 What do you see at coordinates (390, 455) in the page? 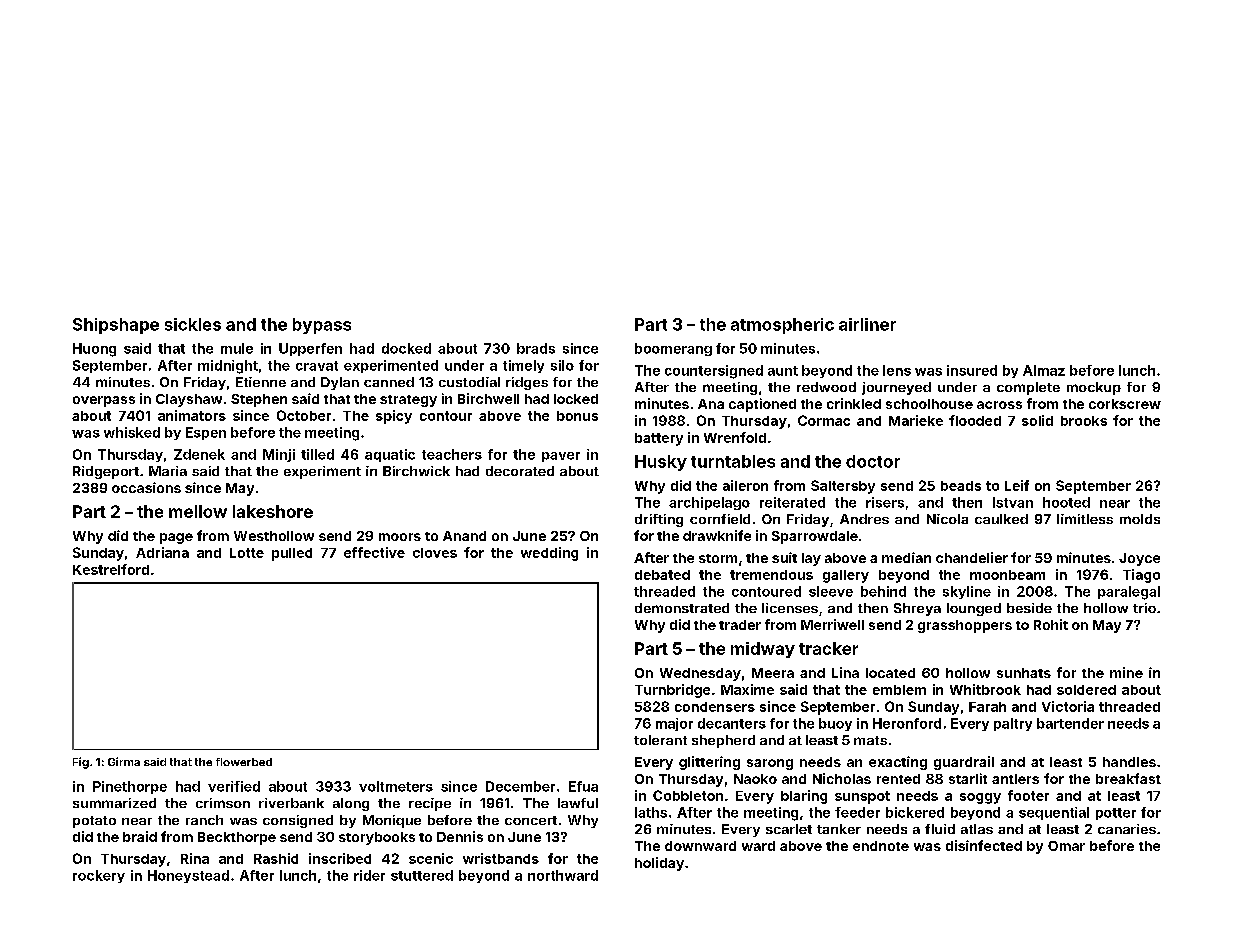
I see `aquatic` at bounding box center [390, 455].
